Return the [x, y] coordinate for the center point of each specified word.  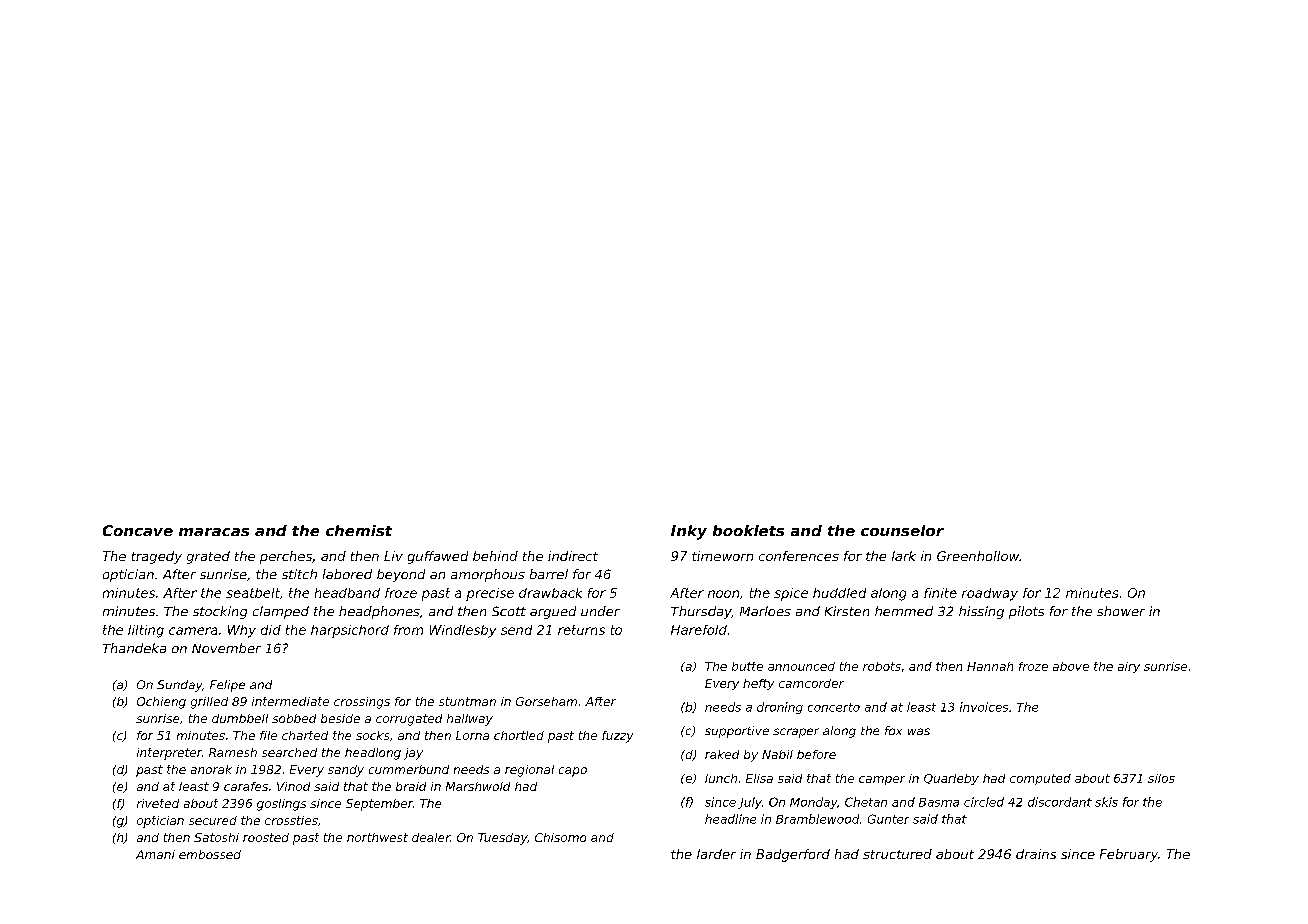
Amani [155, 854]
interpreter [169, 754]
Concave [138, 530]
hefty [758, 684]
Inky [689, 532]
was [919, 731]
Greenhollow [978, 556]
